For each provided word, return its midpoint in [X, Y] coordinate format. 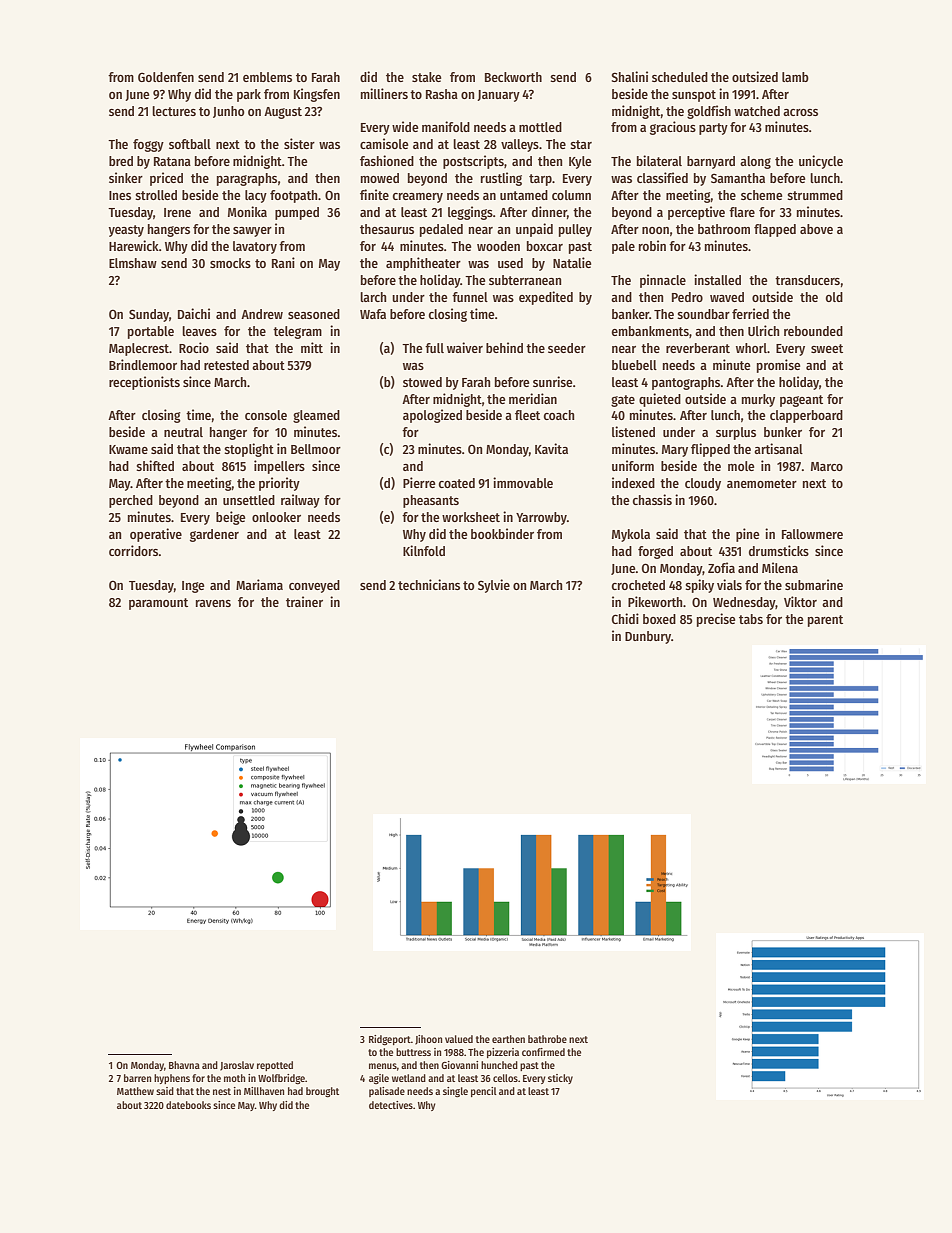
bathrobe [547, 1039]
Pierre [419, 482]
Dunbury [648, 637]
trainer [304, 601]
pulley [575, 230]
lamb [795, 77]
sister [299, 143]
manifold [446, 126]
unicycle [821, 162]
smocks [230, 263]
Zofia [721, 567]
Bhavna [184, 1065]
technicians [429, 584]
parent [825, 621]
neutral [183, 432]
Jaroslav [237, 1066]
